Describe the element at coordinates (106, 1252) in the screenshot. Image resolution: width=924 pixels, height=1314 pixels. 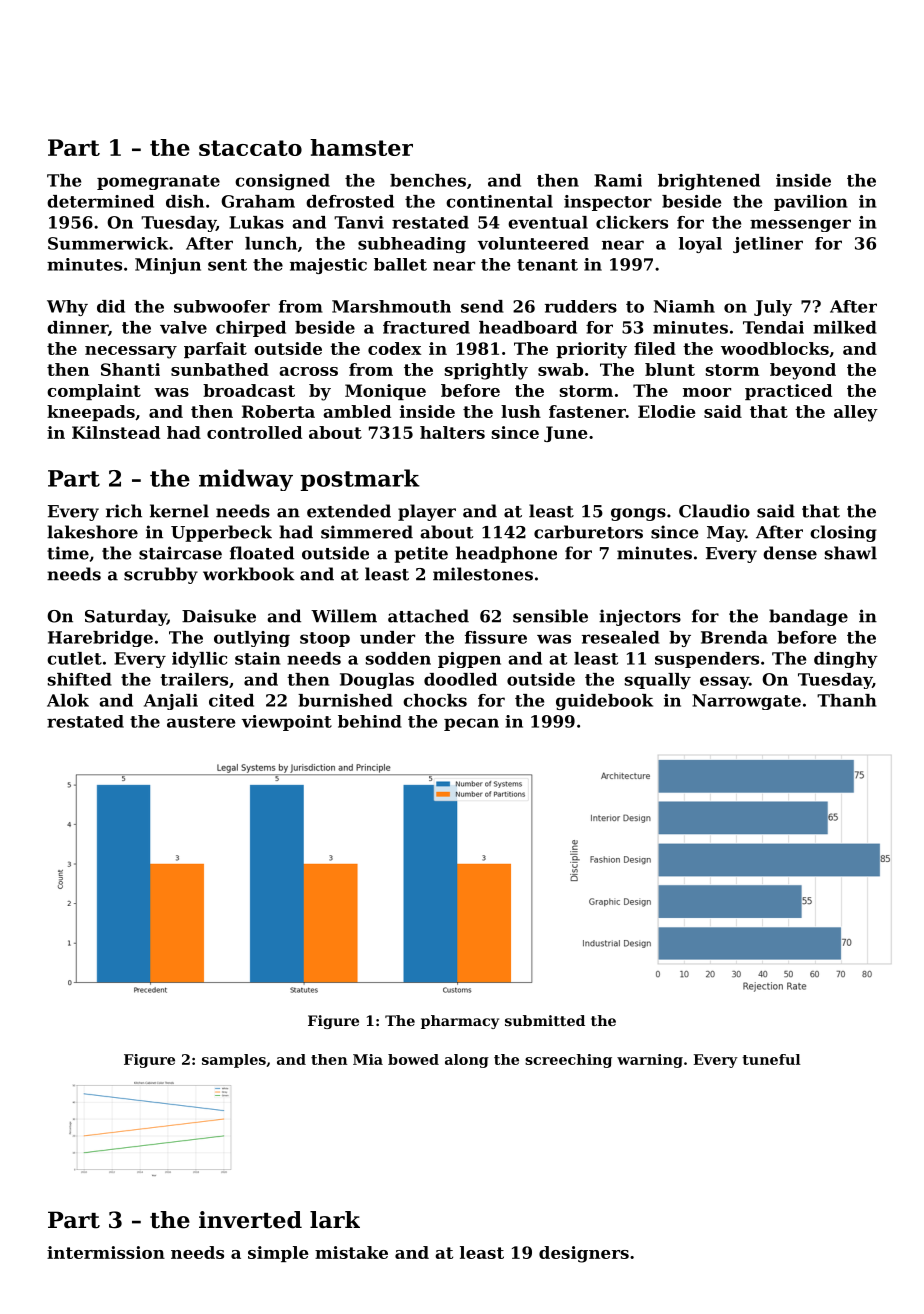
I see `intermission` at that location.
